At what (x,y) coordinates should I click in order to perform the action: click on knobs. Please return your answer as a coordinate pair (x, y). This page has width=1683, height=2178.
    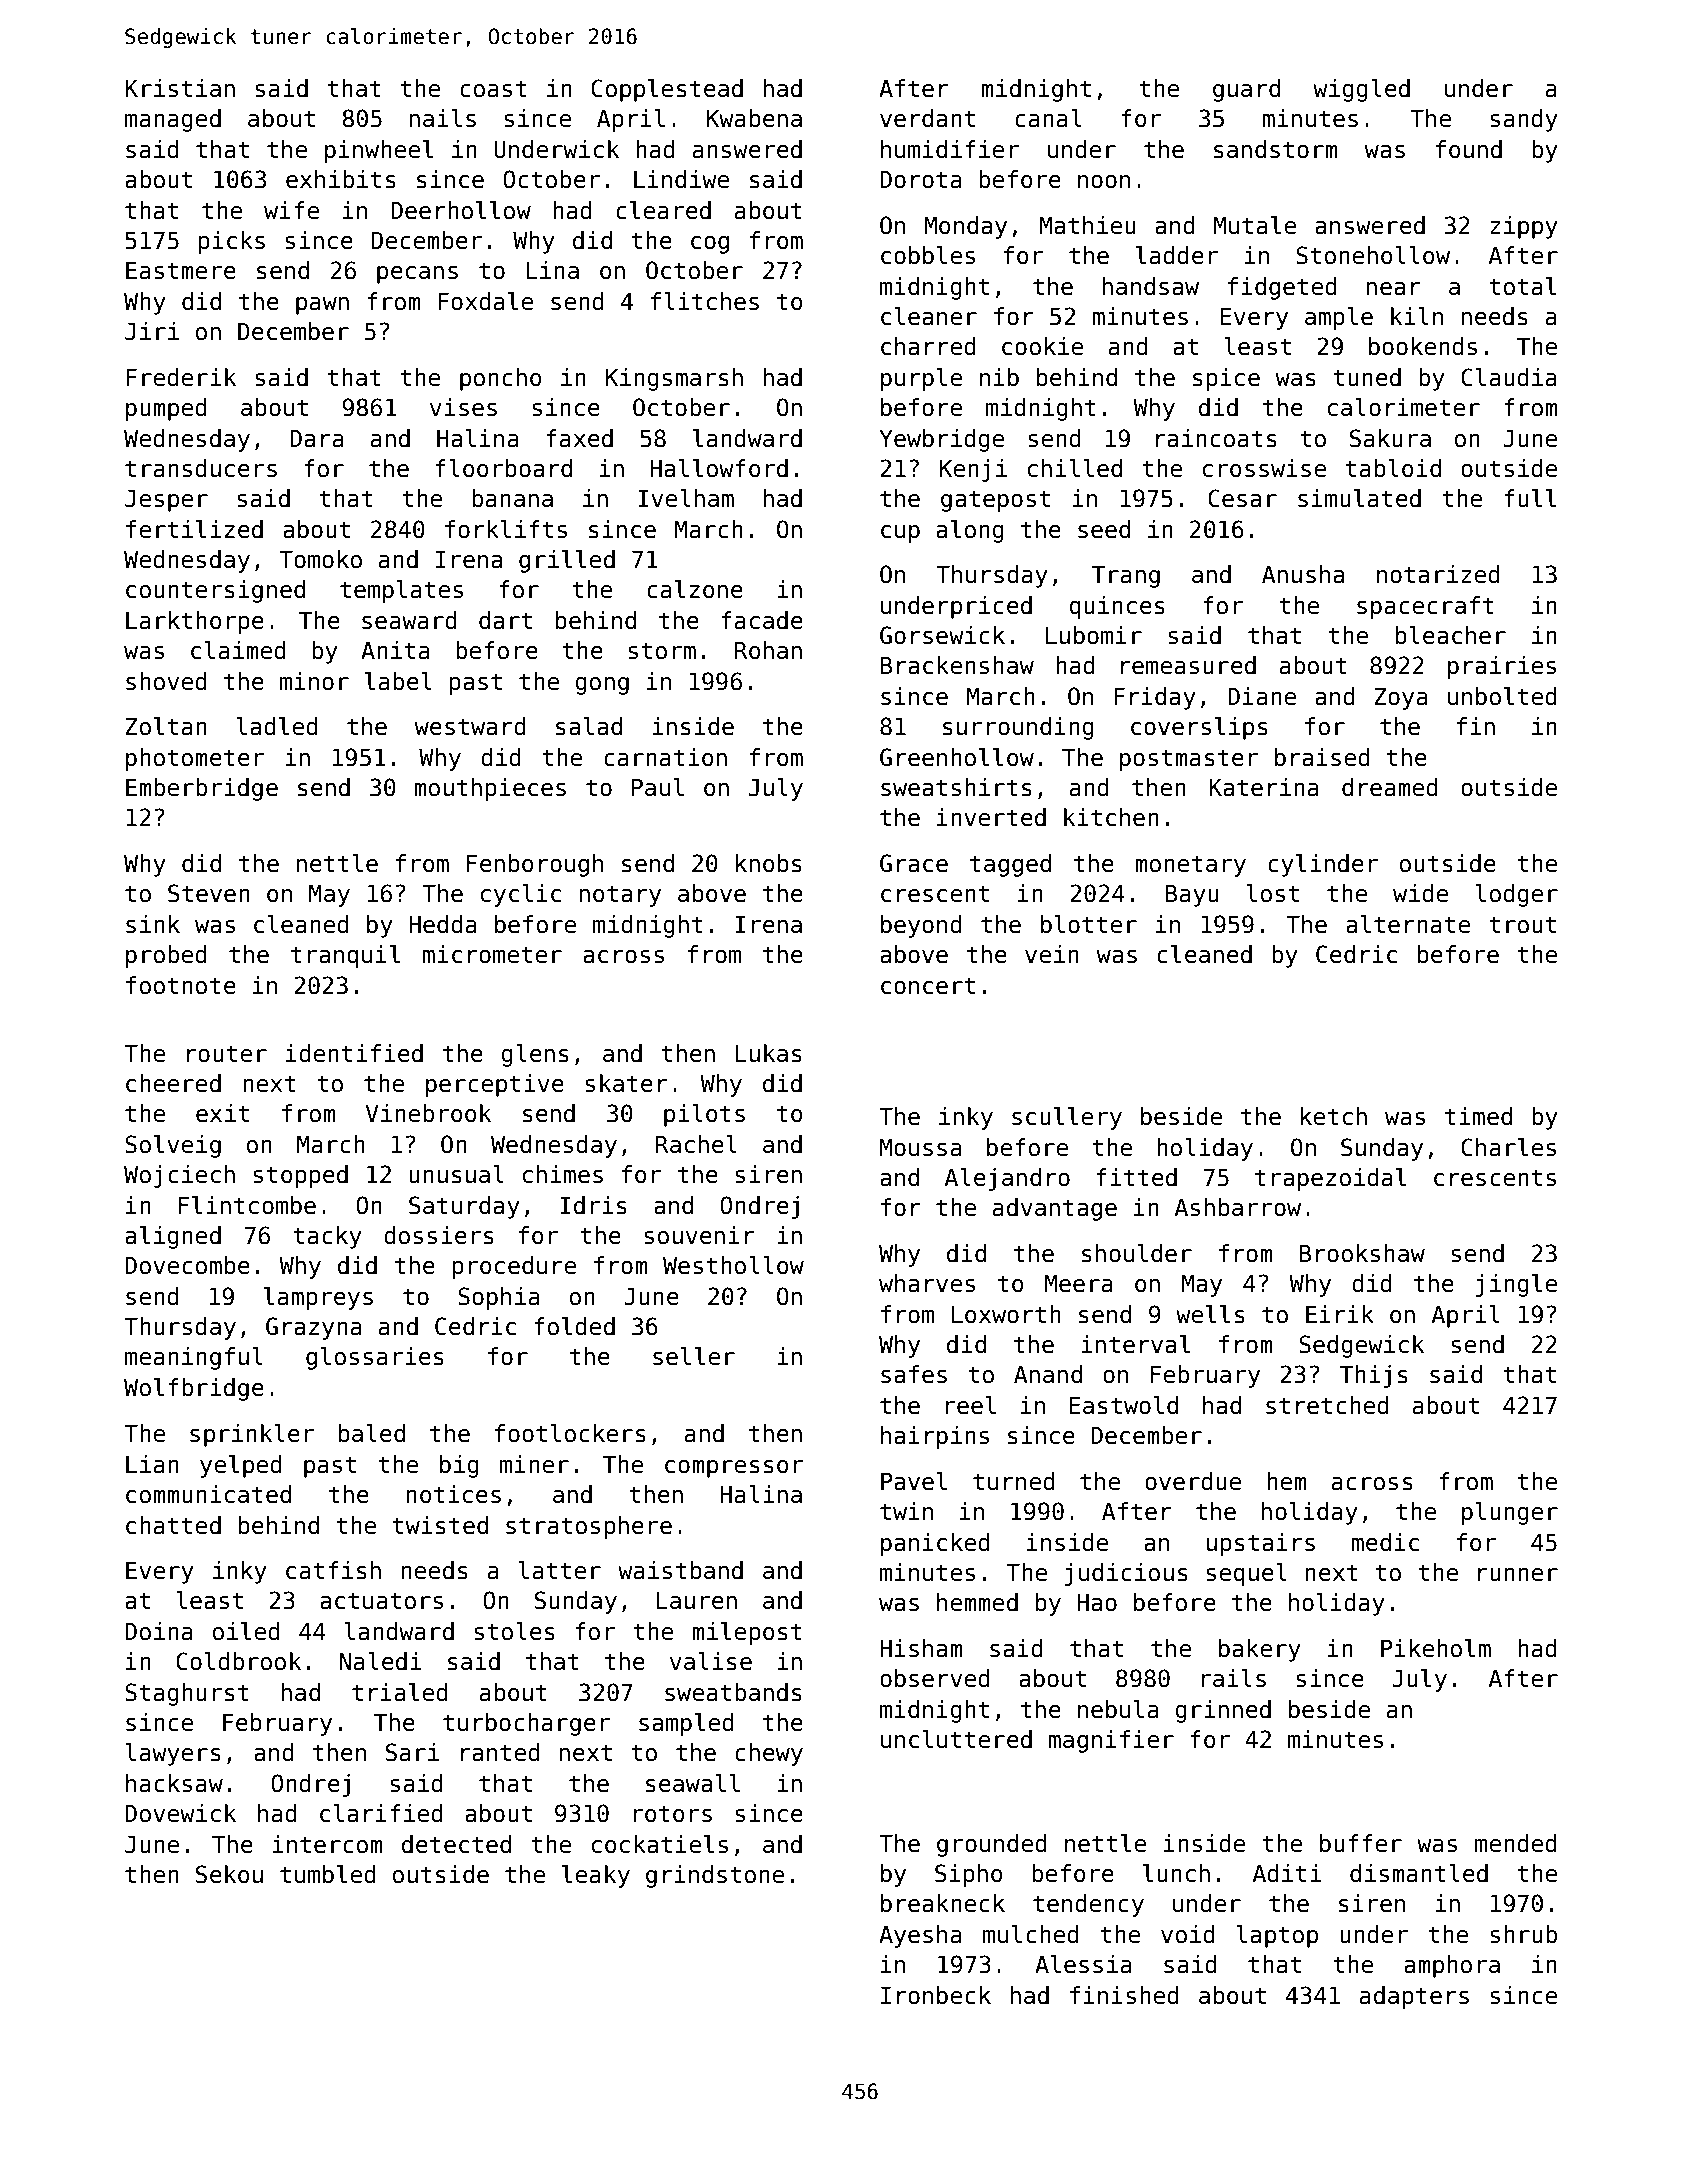
    Looking at the image, I should click on (769, 863).
